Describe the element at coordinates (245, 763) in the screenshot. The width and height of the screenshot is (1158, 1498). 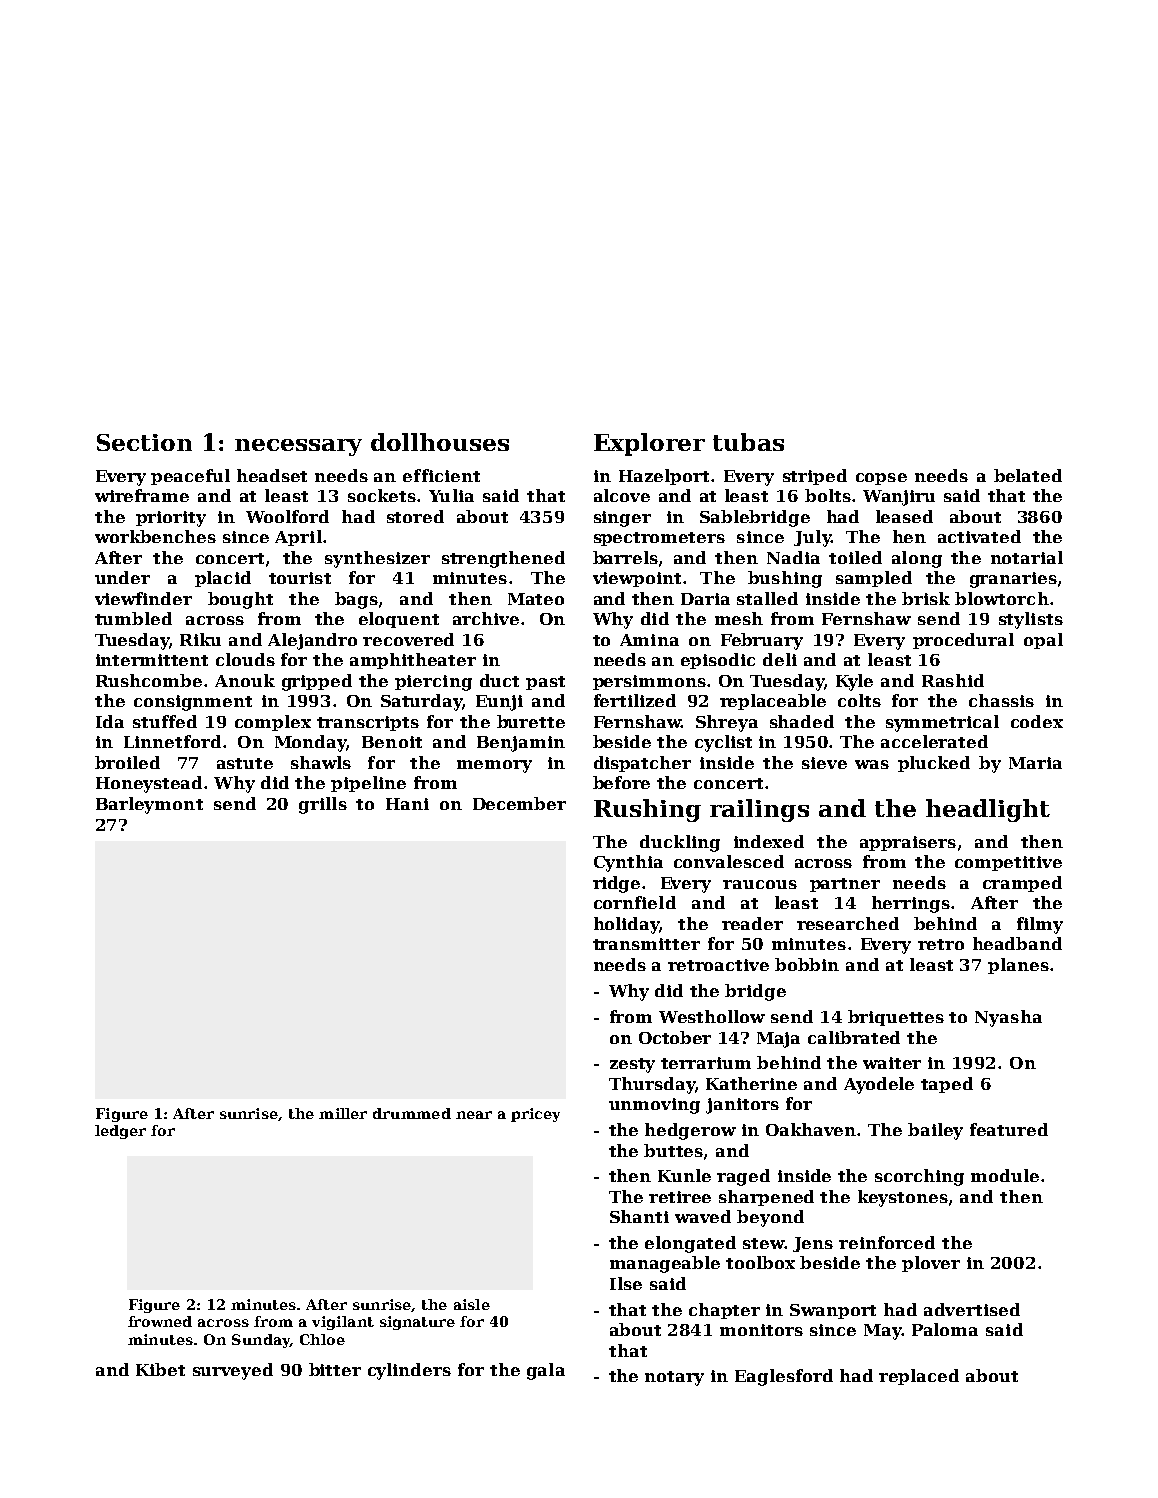
I see `astute` at that location.
